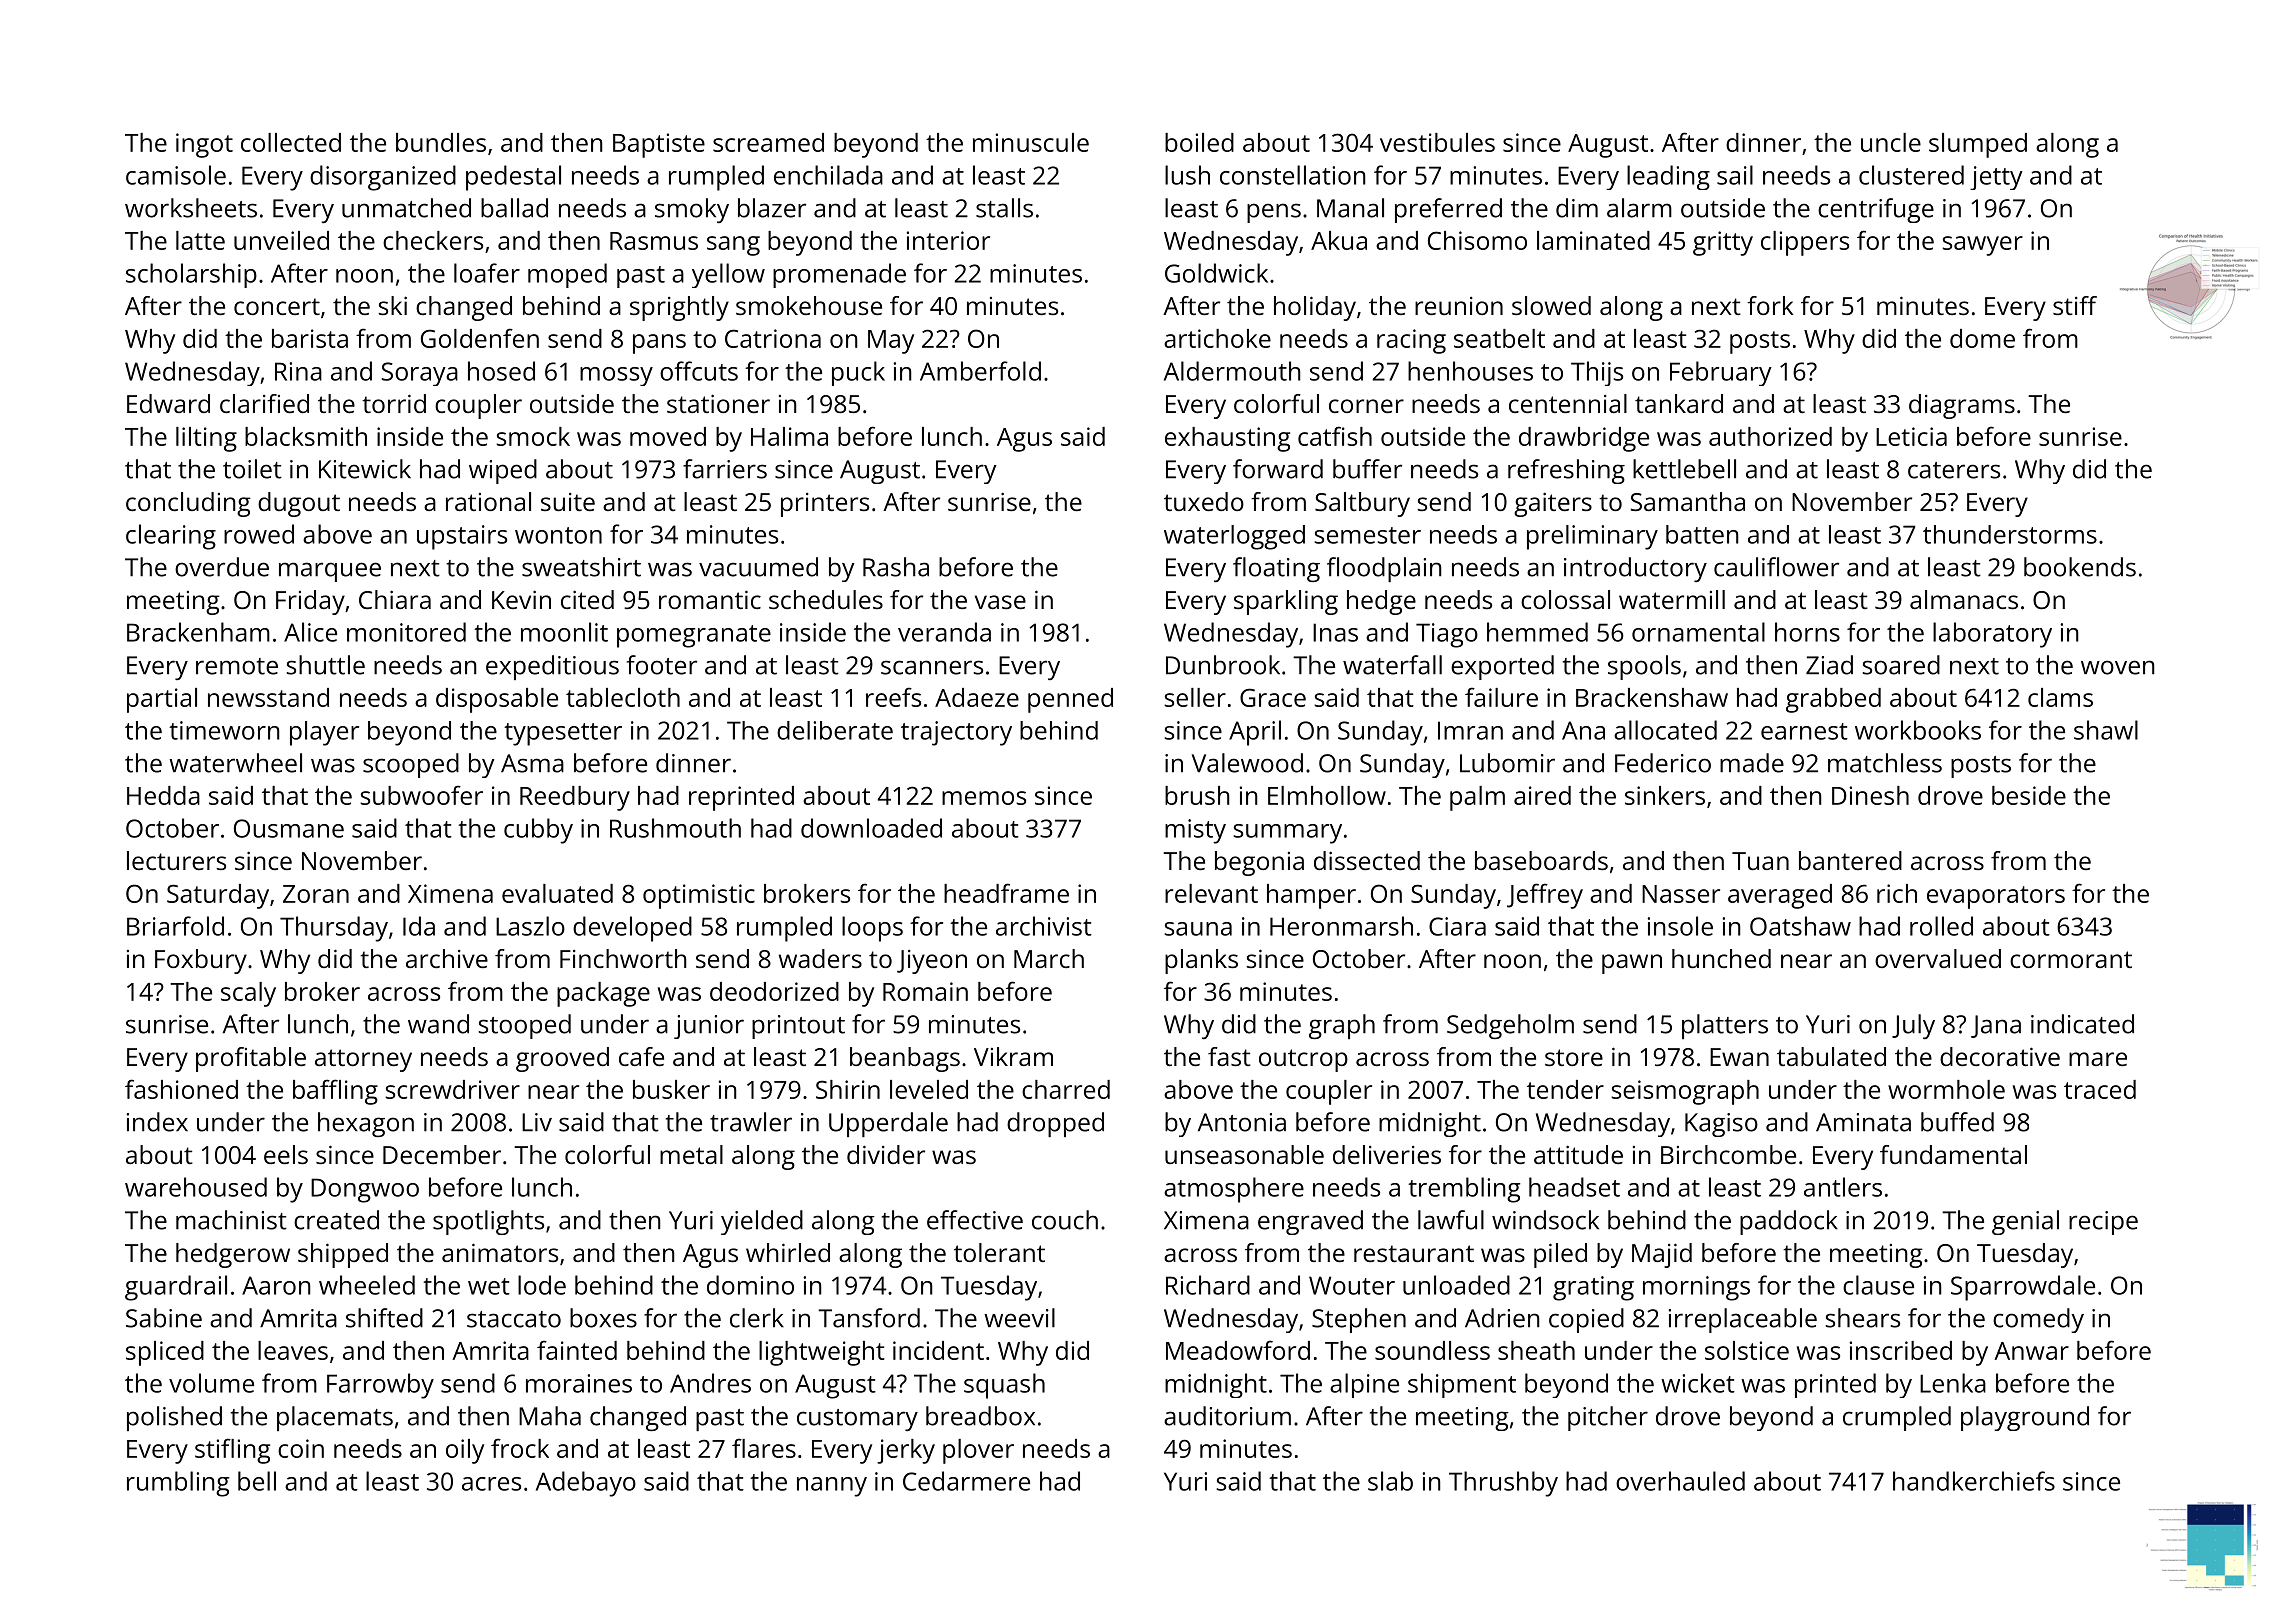  I want to click on nanny, so click(832, 1487).
